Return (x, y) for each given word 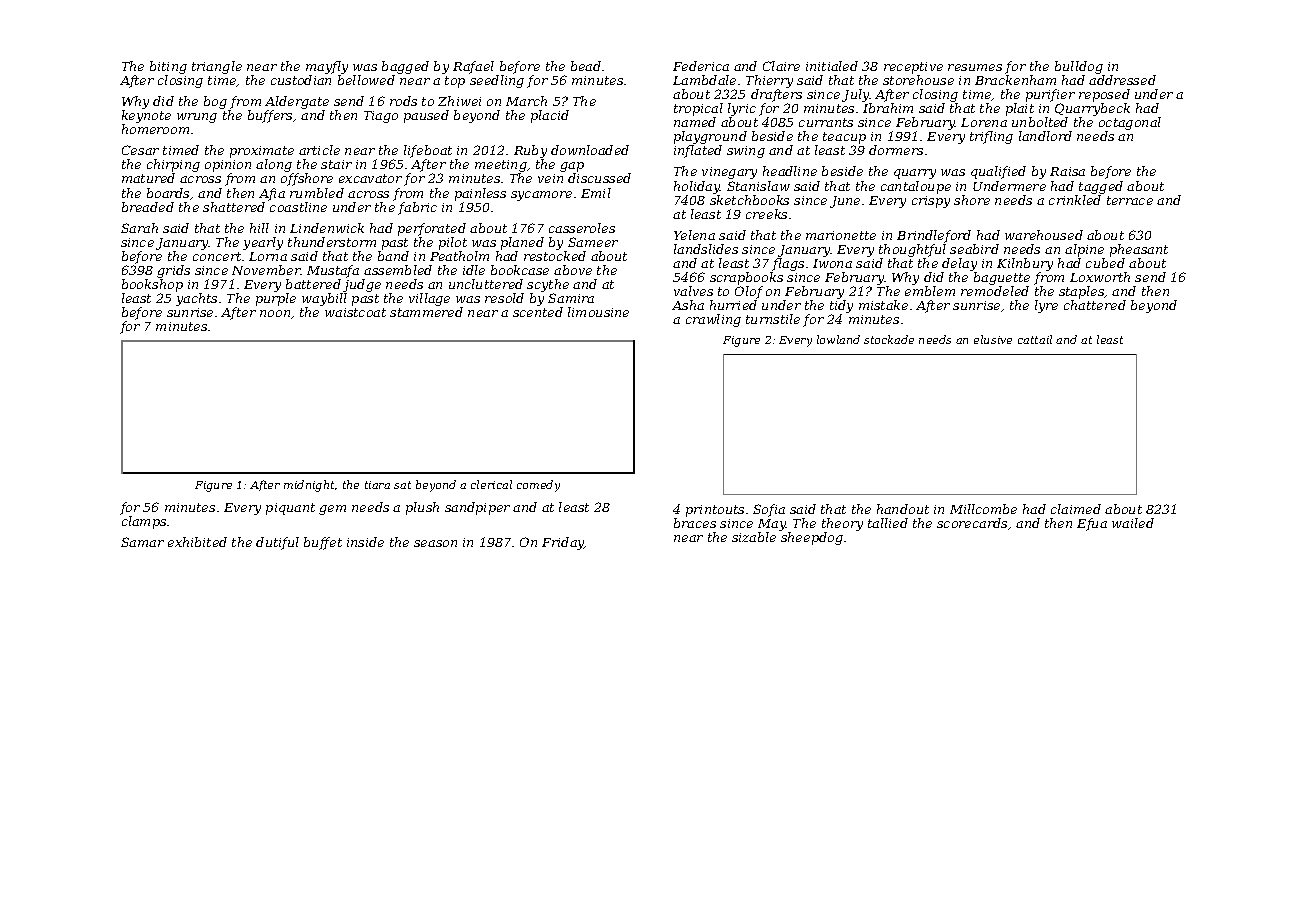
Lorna (268, 256)
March (526, 101)
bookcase (520, 270)
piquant (290, 509)
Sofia (769, 510)
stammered (426, 312)
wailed (1133, 523)
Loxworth (1100, 277)
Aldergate (297, 102)
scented (538, 312)
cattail (1035, 339)
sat (402, 485)
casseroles (582, 228)
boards (168, 193)
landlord (1045, 136)
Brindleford (934, 236)
